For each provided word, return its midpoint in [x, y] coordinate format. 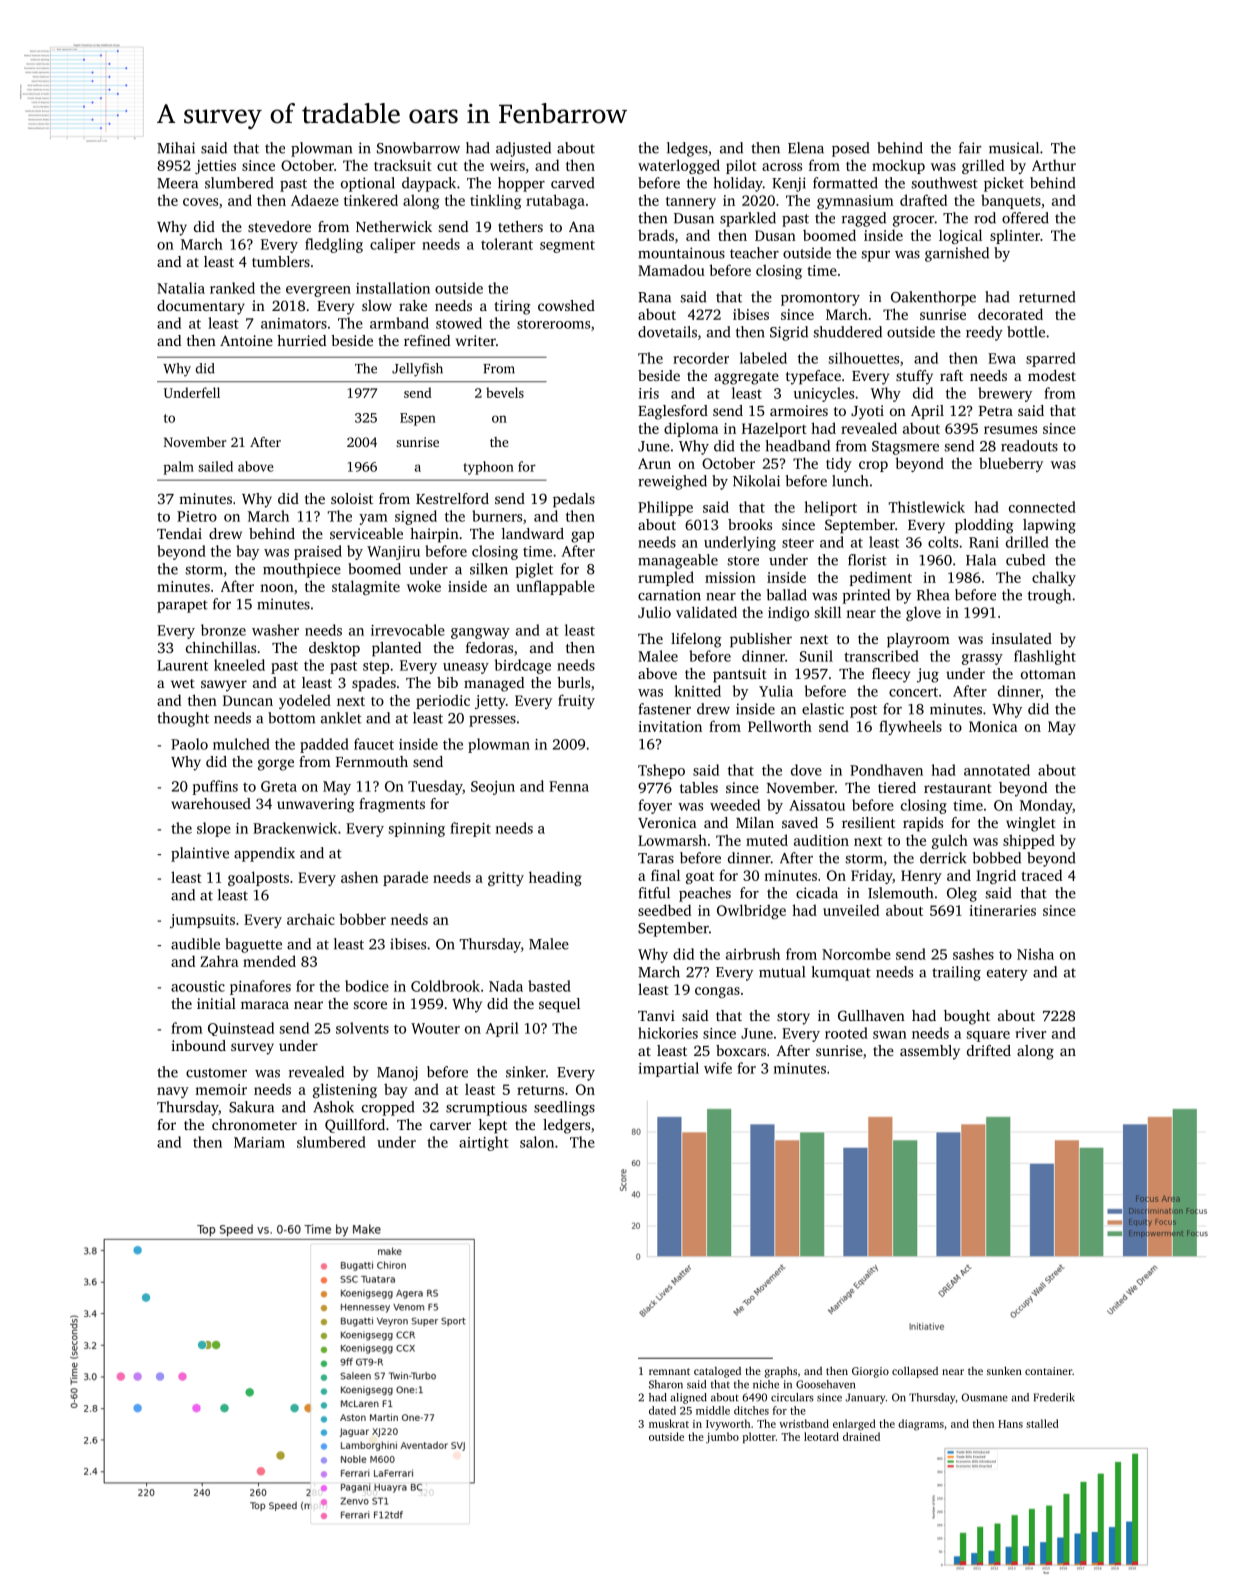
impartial [669, 1069]
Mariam [259, 1142]
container [1048, 1371]
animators [294, 323]
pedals [574, 500]
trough [1049, 596]
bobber [362, 919]
